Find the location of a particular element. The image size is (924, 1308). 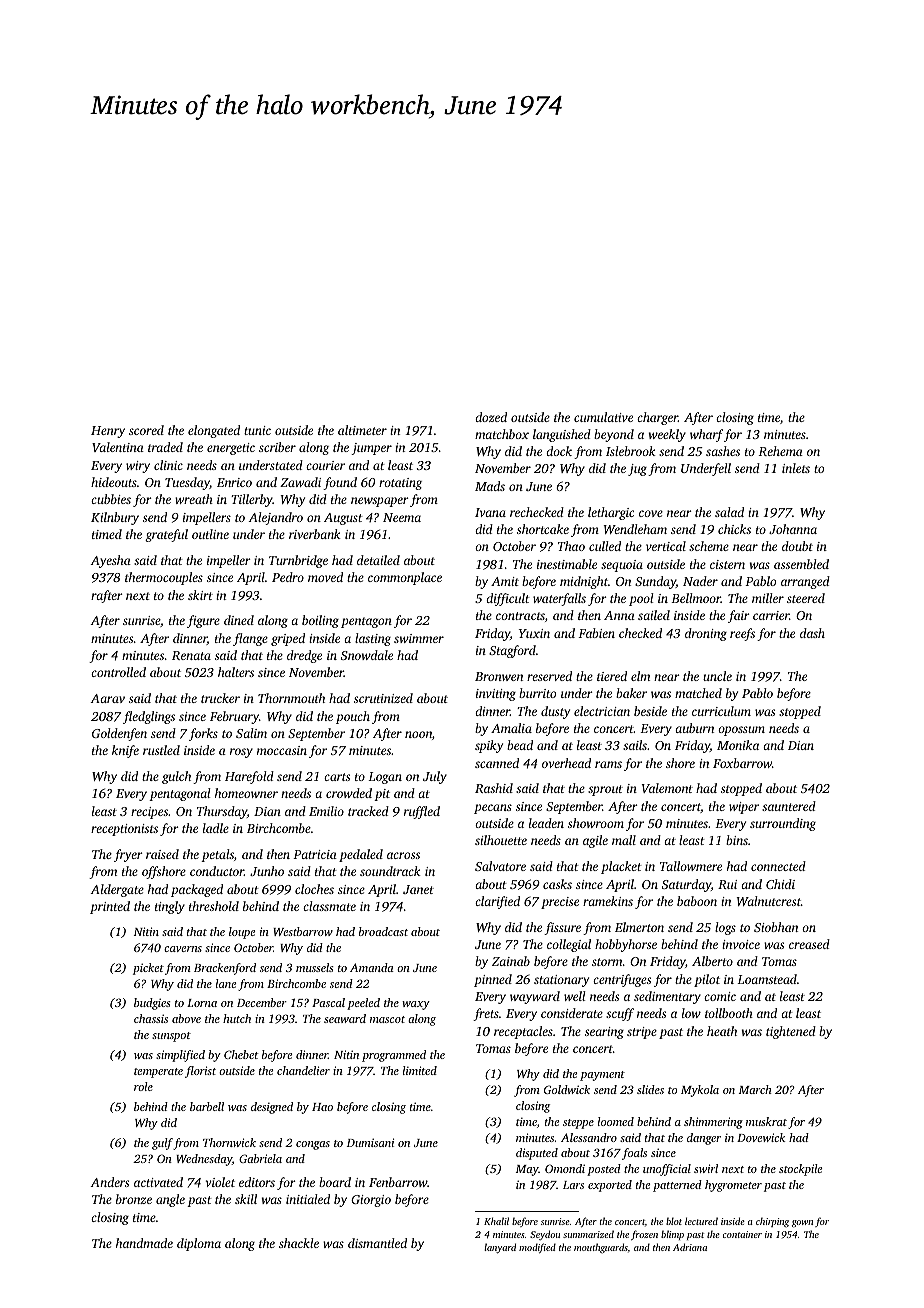

skill is located at coordinates (246, 1199).
